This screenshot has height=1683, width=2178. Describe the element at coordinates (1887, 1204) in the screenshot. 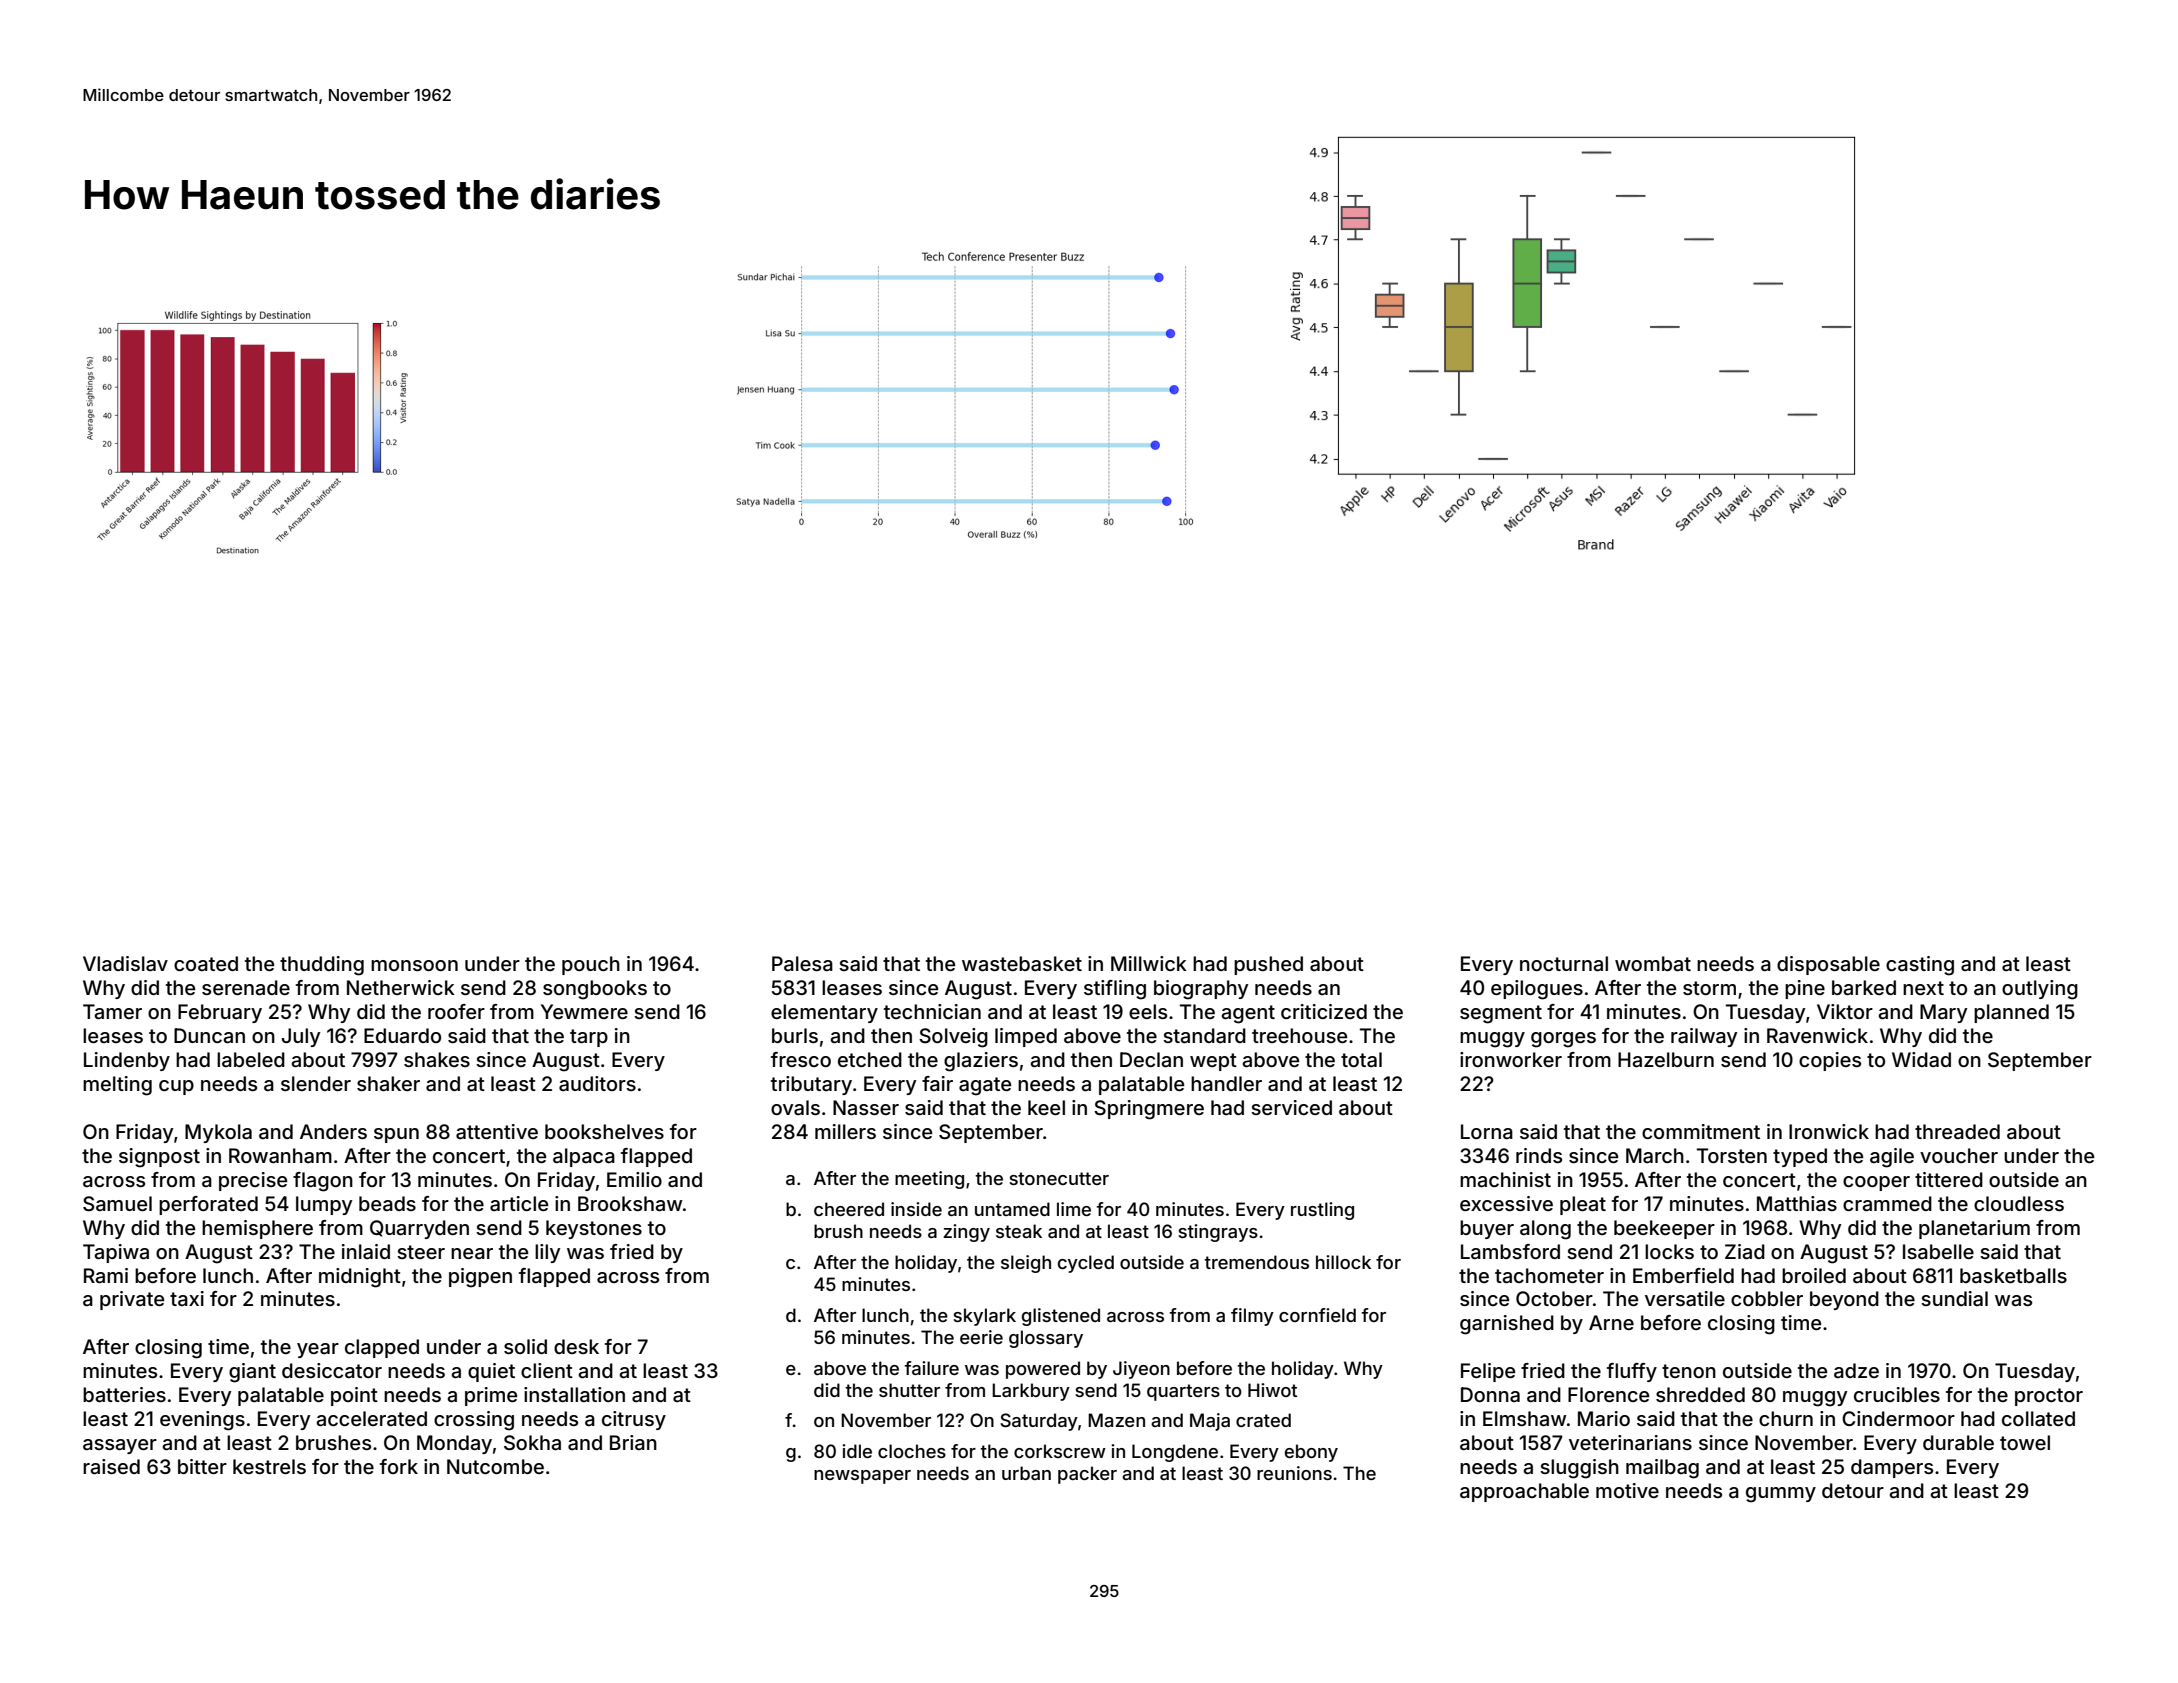

I see `crammed` at that location.
